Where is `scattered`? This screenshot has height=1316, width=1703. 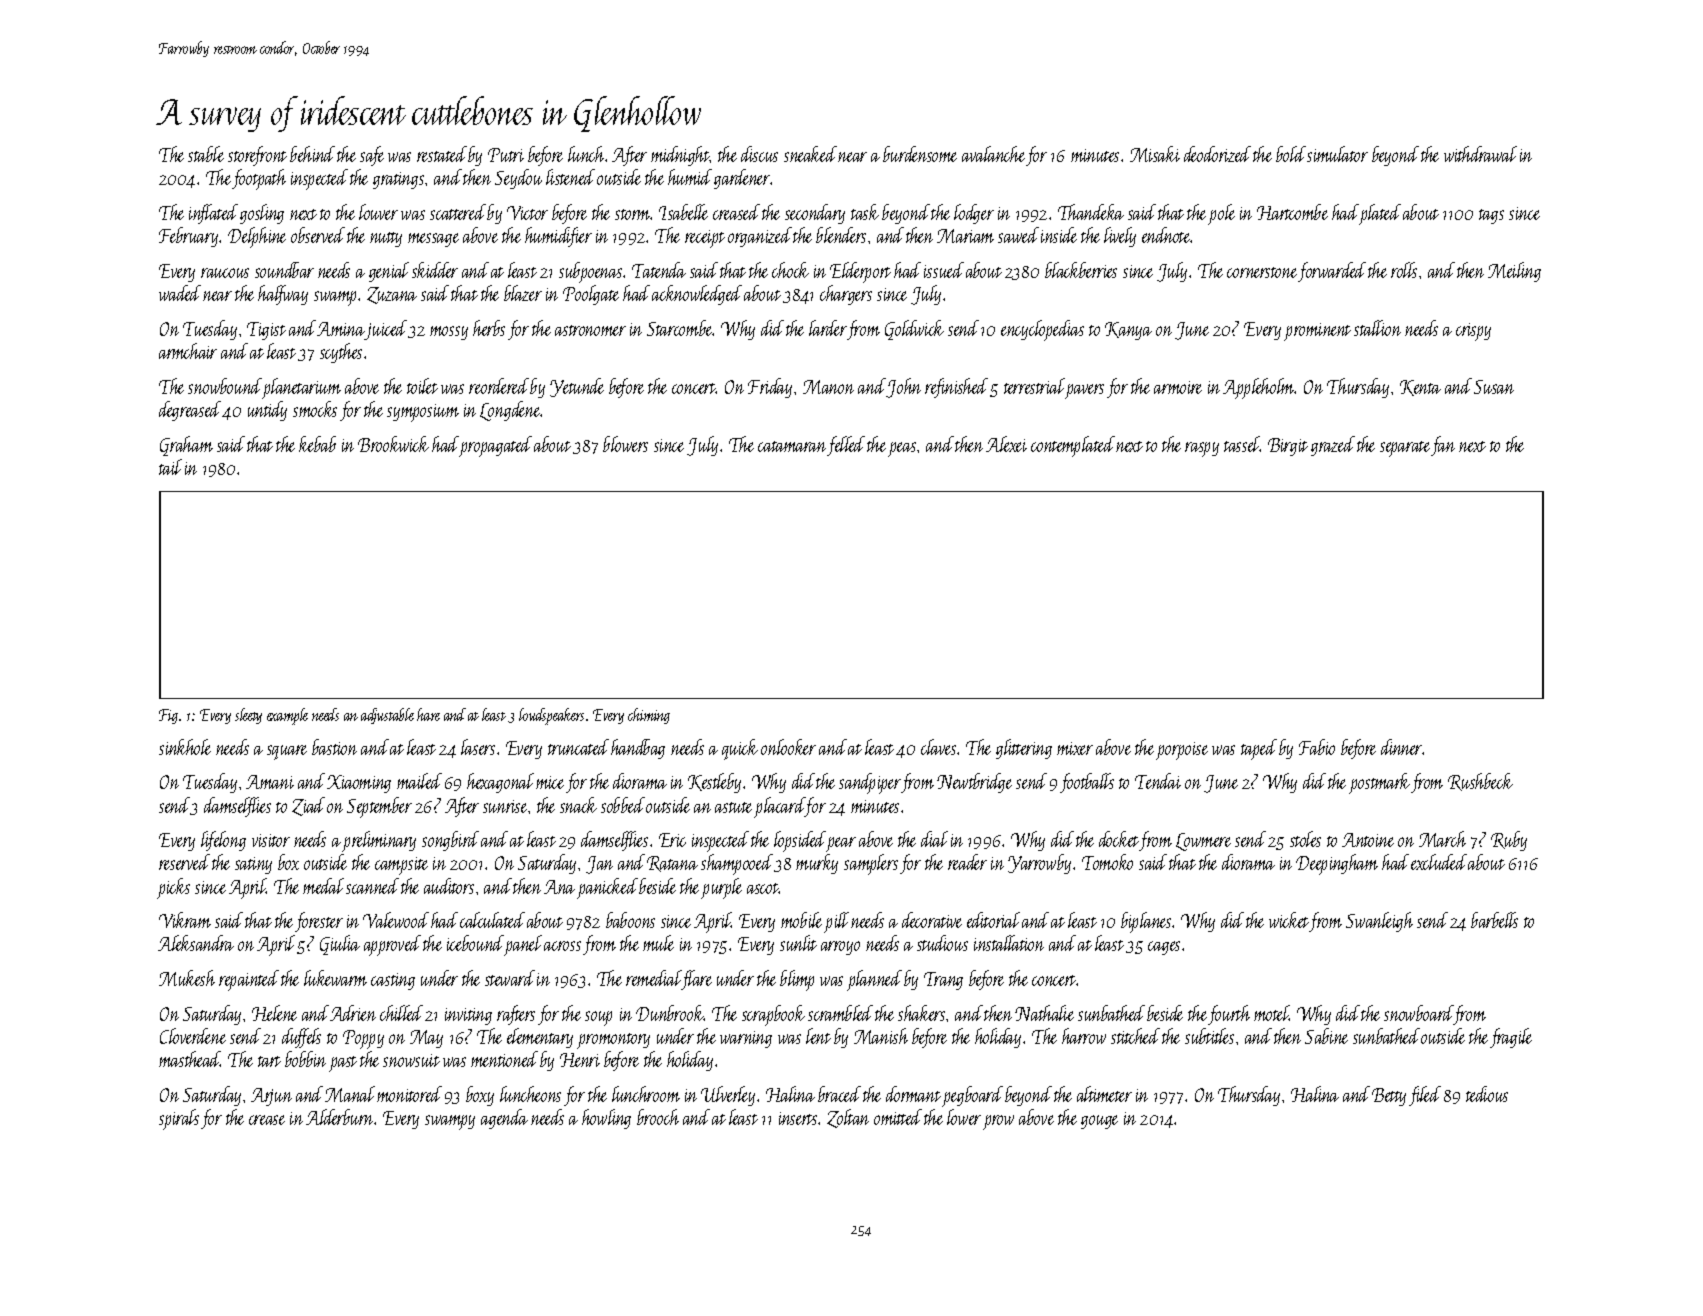 scattered is located at coordinates (458, 212).
